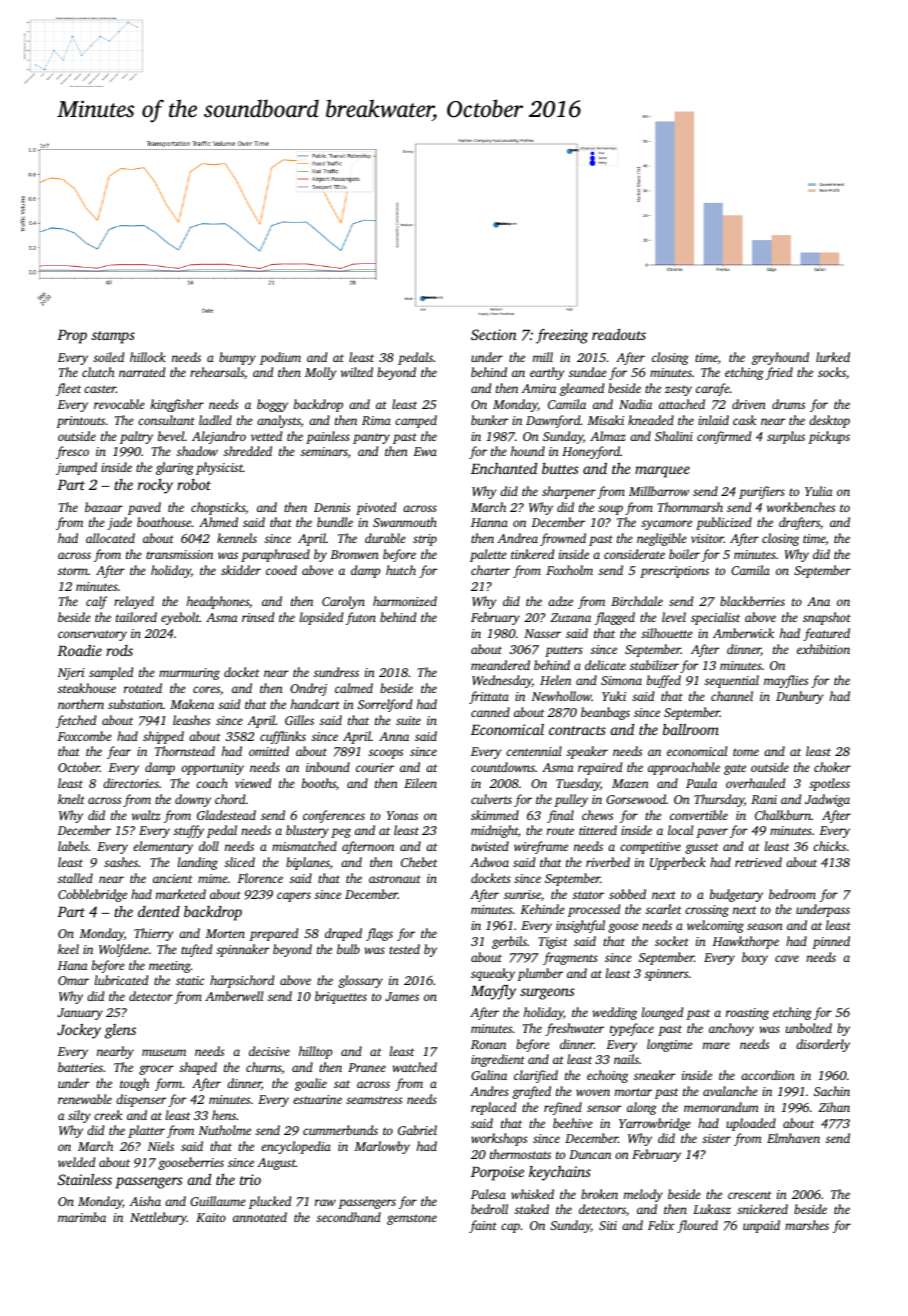 The image size is (908, 1316). Describe the element at coordinates (619, 334) in the screenshot. I see `readouts` at that location.
